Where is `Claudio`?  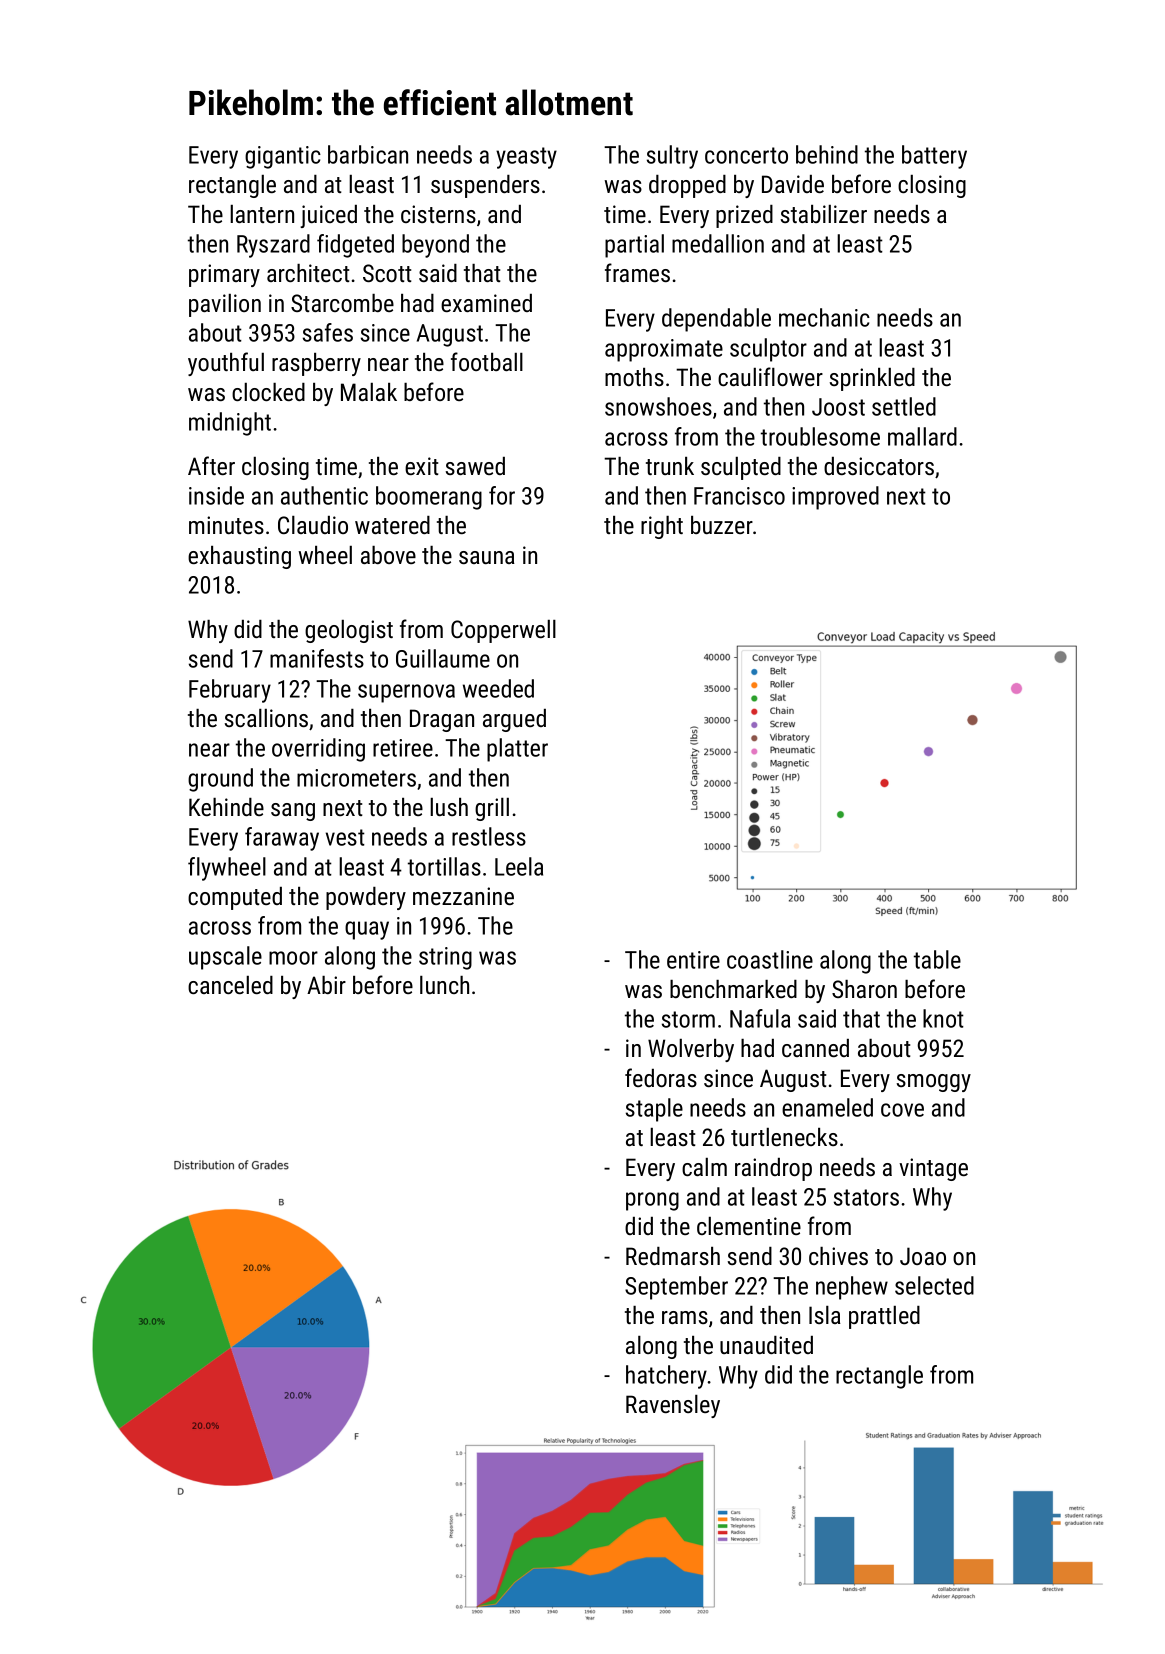 Claudio is located at coordinates (313, 525).
